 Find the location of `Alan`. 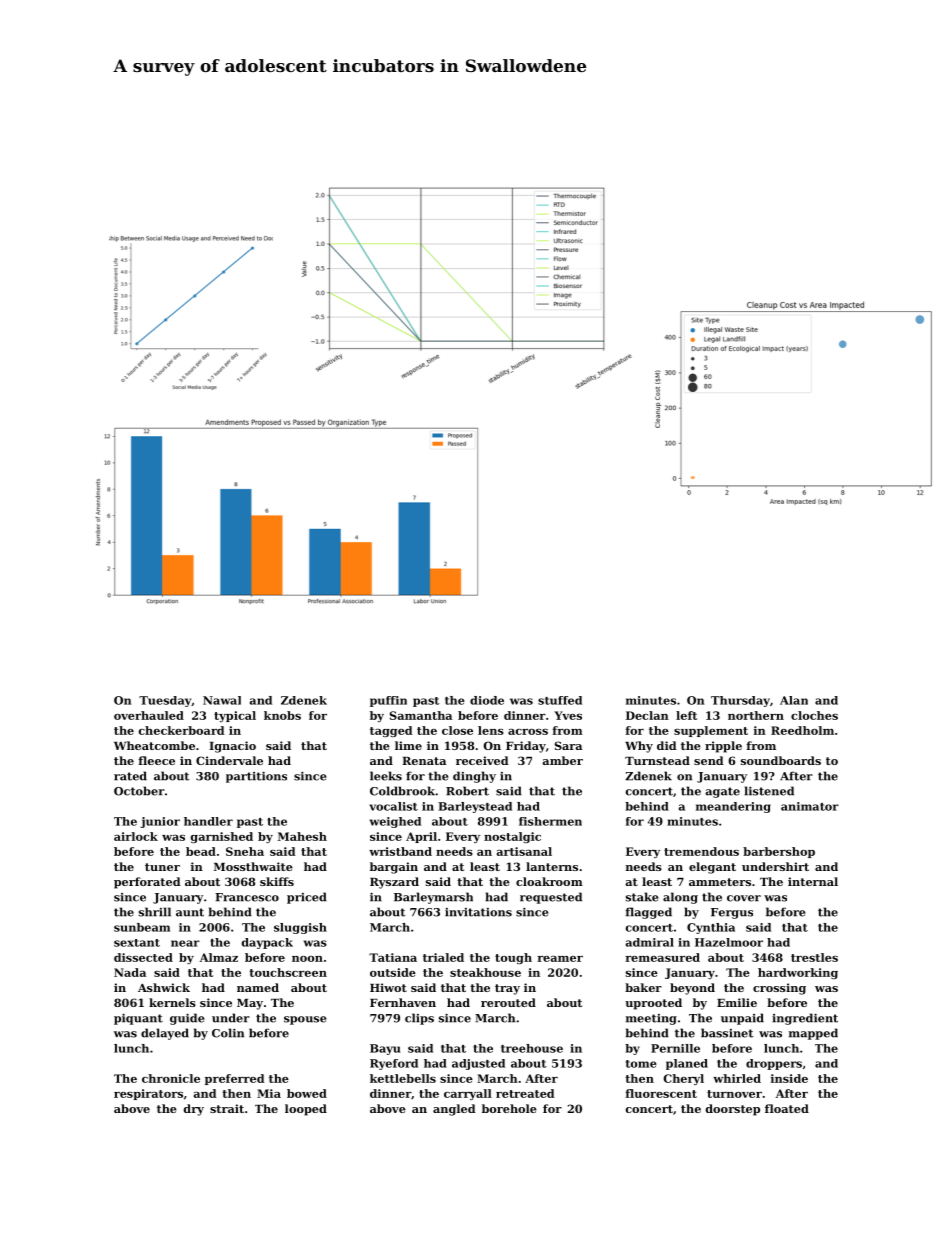

Alan is located at coordinates (794, 700).
